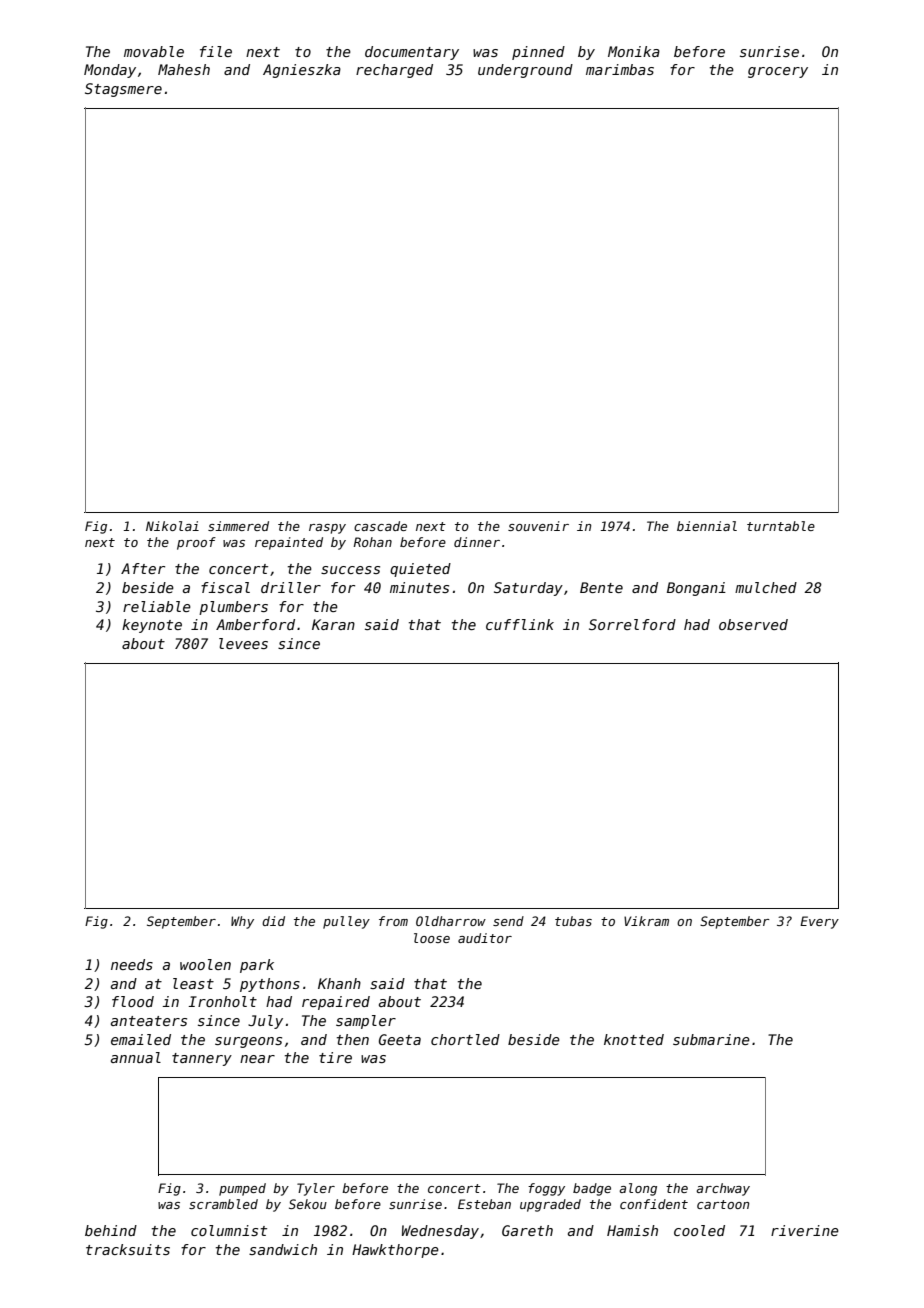 The image size is (924, 1308). I want to click on tubas, so click(573, 921).
